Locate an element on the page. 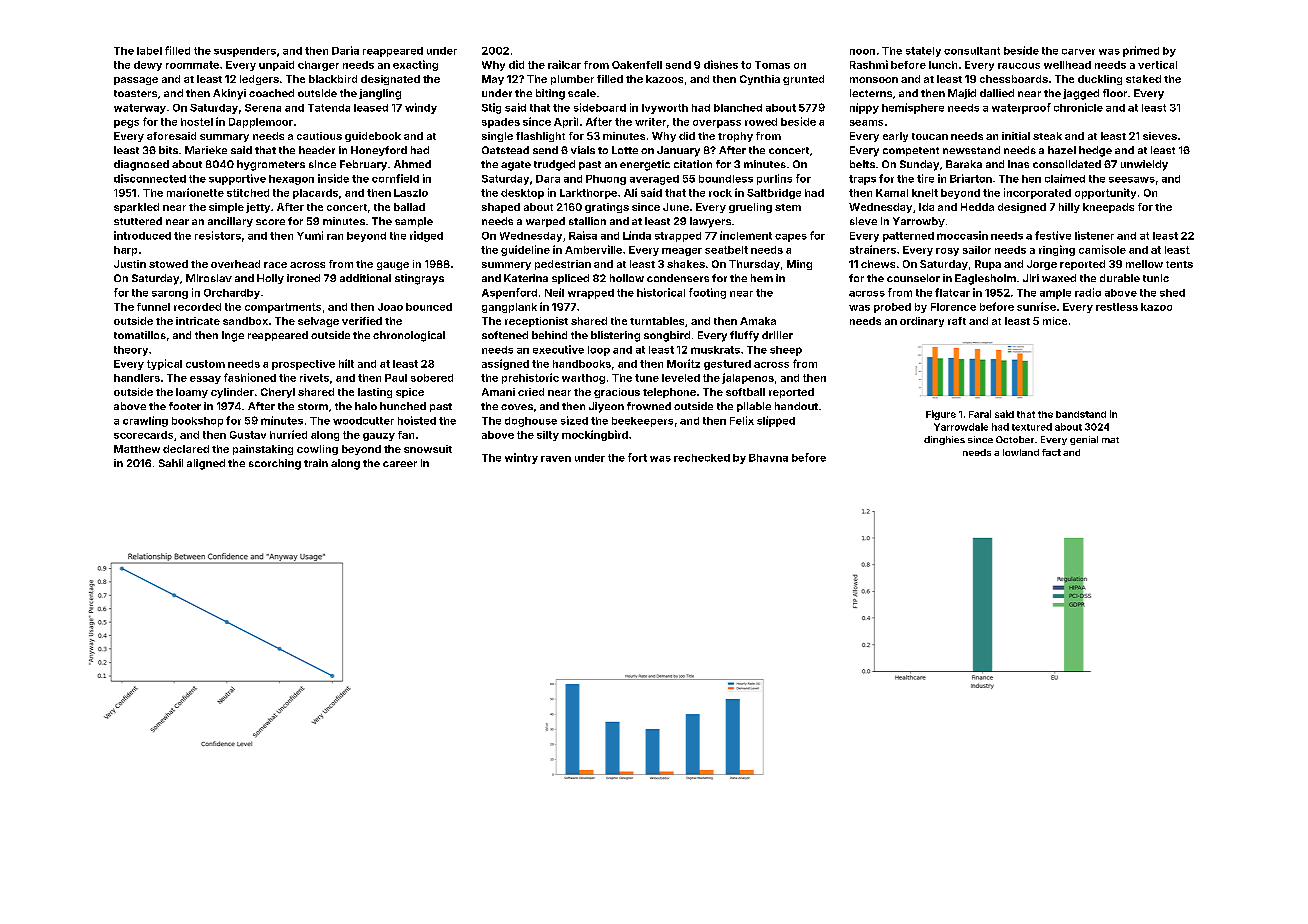 This document has height=924, width=1308. consolidated is located at coordinates (1067, 164).
